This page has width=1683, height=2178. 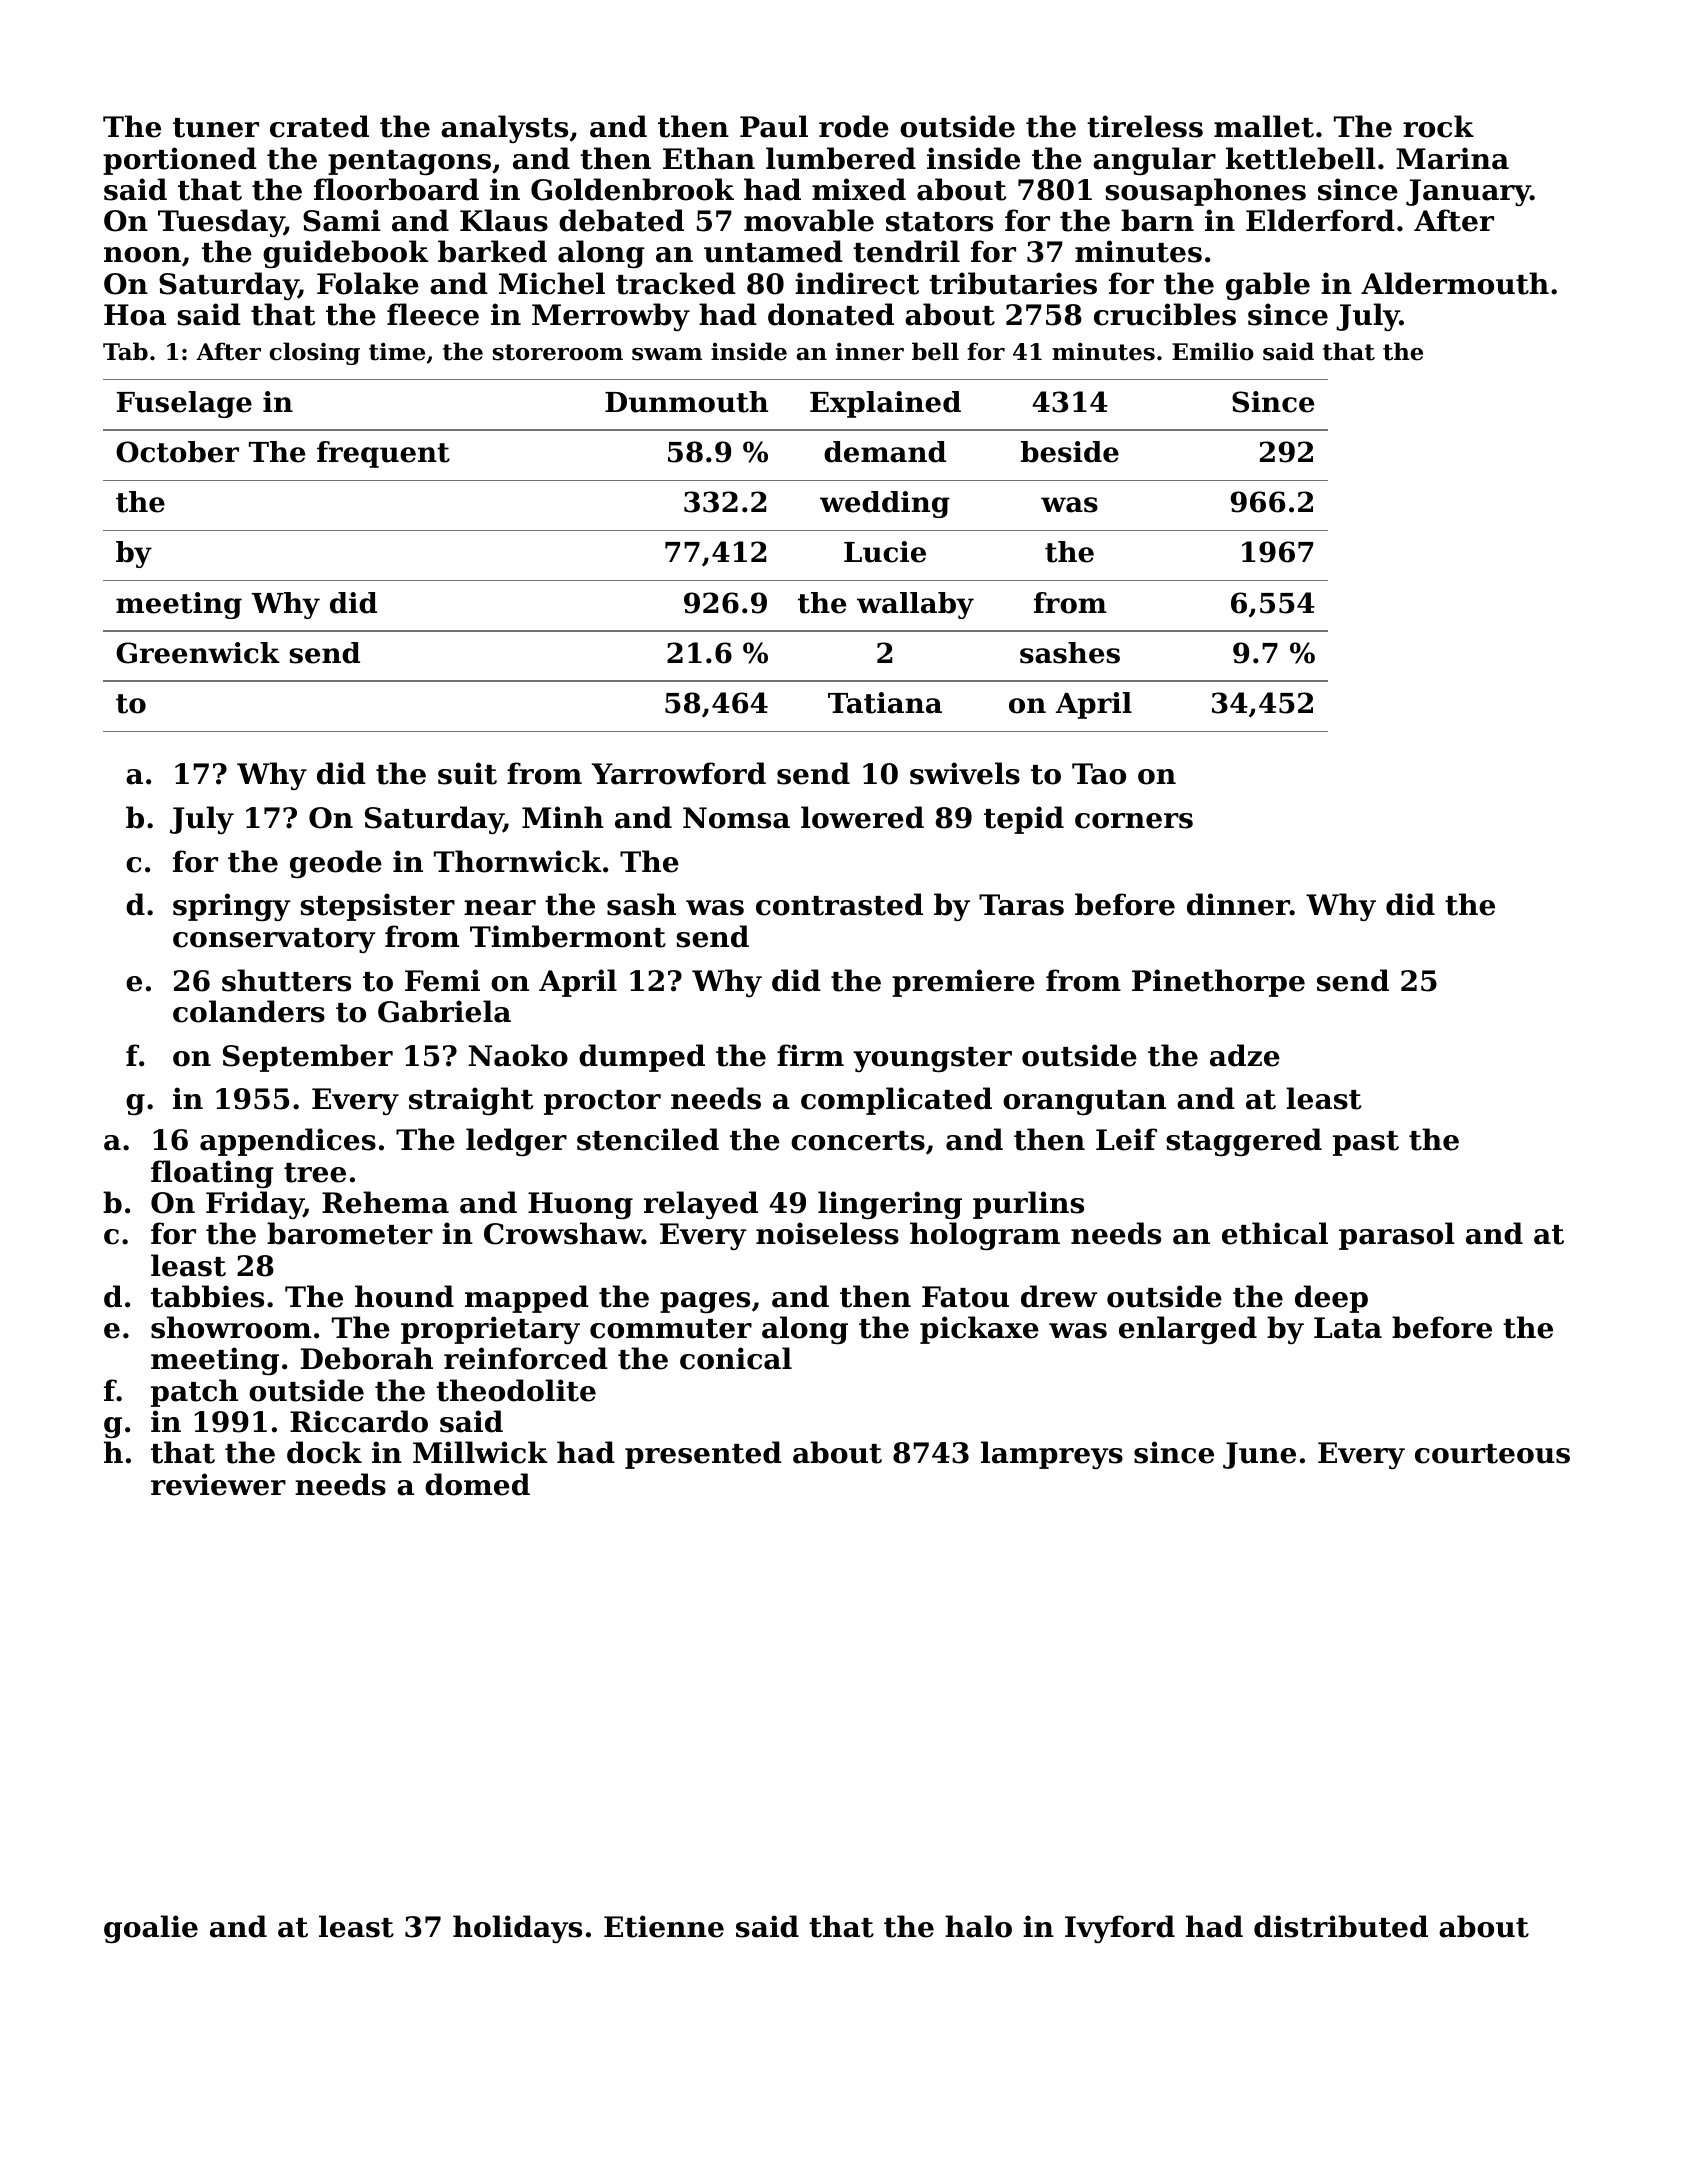 I want to click on distributed, so click(x=1341, y=1926).
